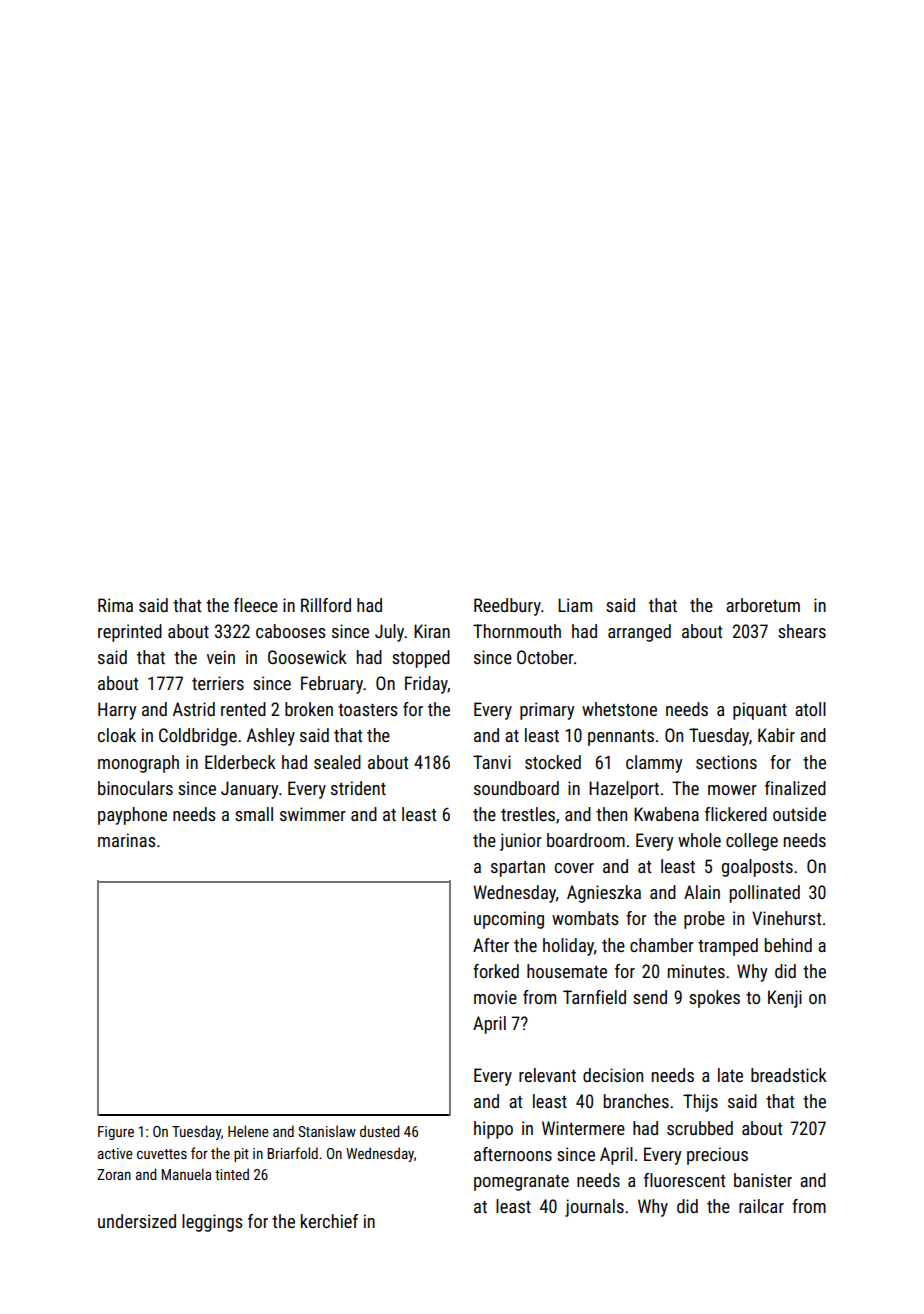 The image size is (924, 1314). I want to click on arboretum, so click(763, 605).
